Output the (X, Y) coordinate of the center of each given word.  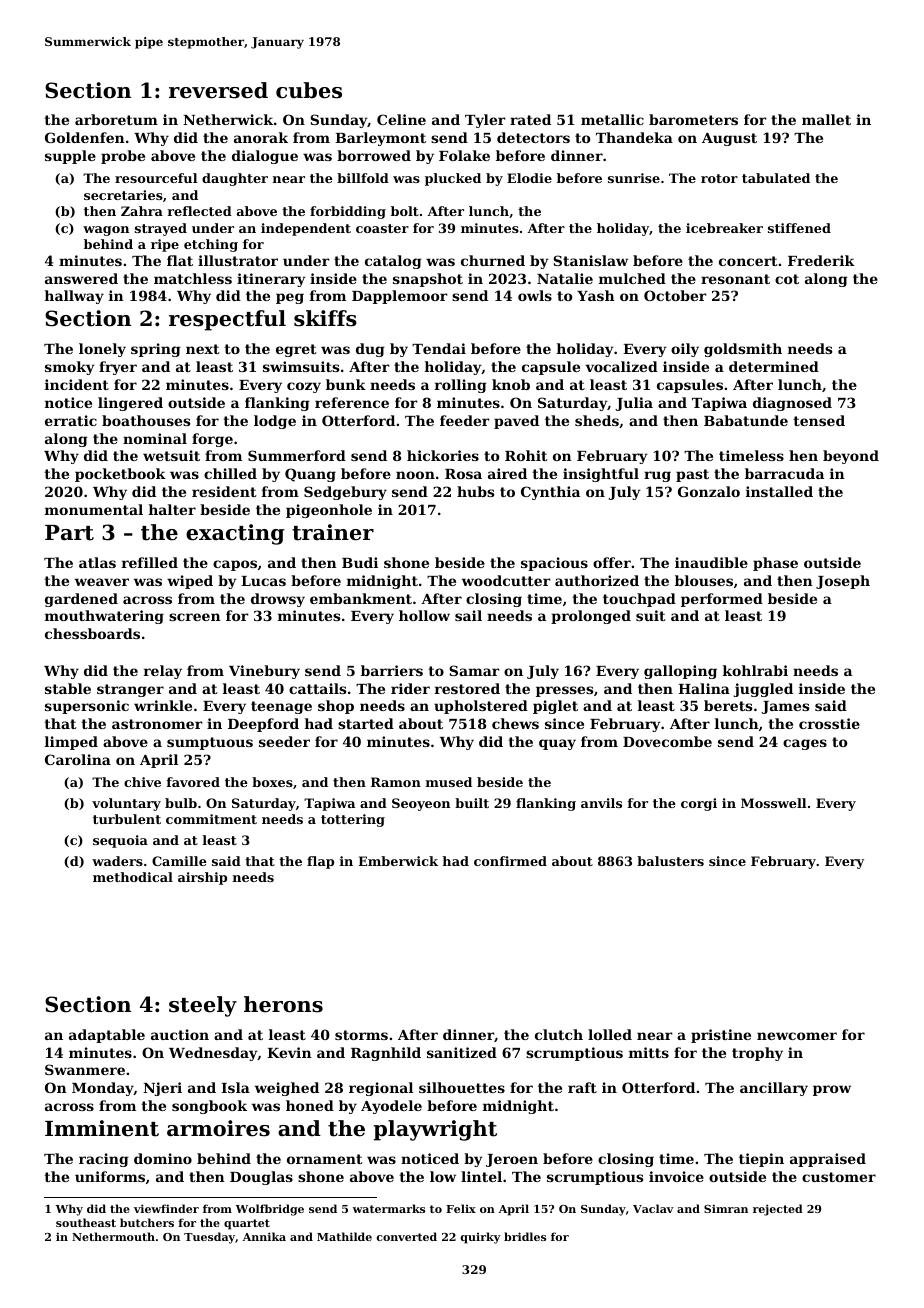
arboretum (116, 119)
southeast (86, 1222)
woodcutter (506, 580)
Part (69, 533)
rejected (778, 1210)
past (692, 475)
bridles (525, 1236)
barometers (693, 119)
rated (530, 119)
